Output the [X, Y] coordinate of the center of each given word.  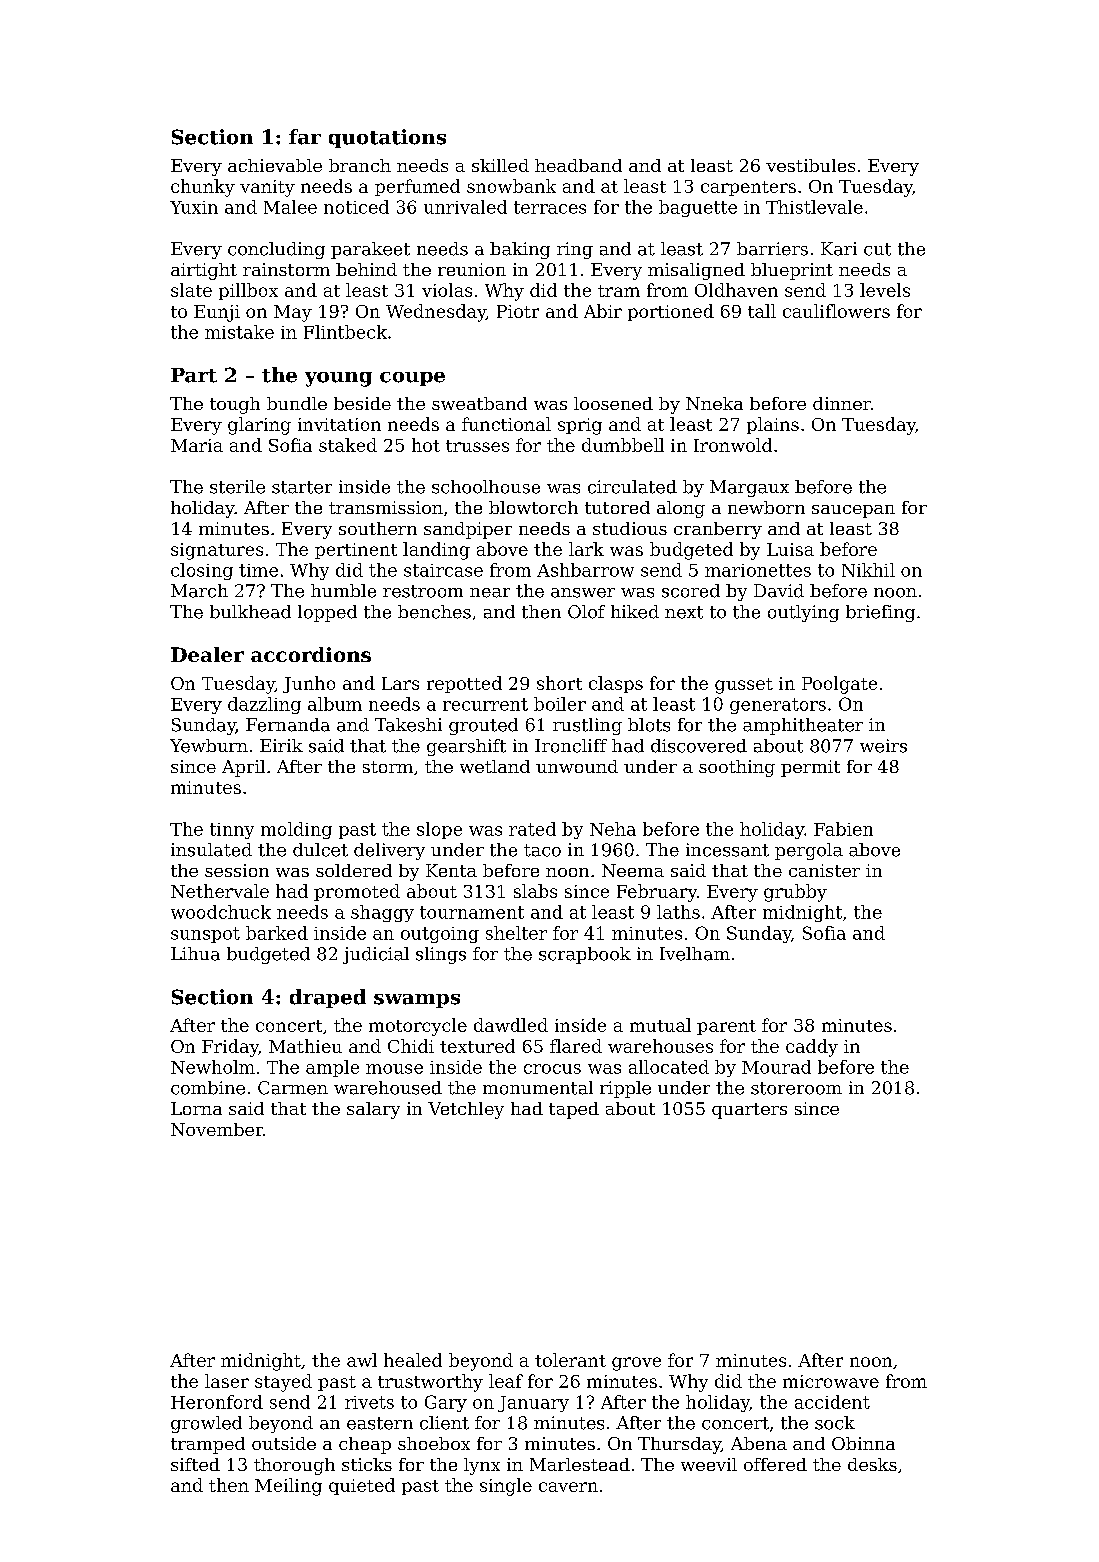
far [305, 137]
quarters [749, 1111]
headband [578, 165]
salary [373, 1110]
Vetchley [466, 1110]
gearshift [466, 747]
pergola [809, 851]
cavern [568, 1487]
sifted [195, 1464]
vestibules [810, 165]
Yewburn [209, 746]
